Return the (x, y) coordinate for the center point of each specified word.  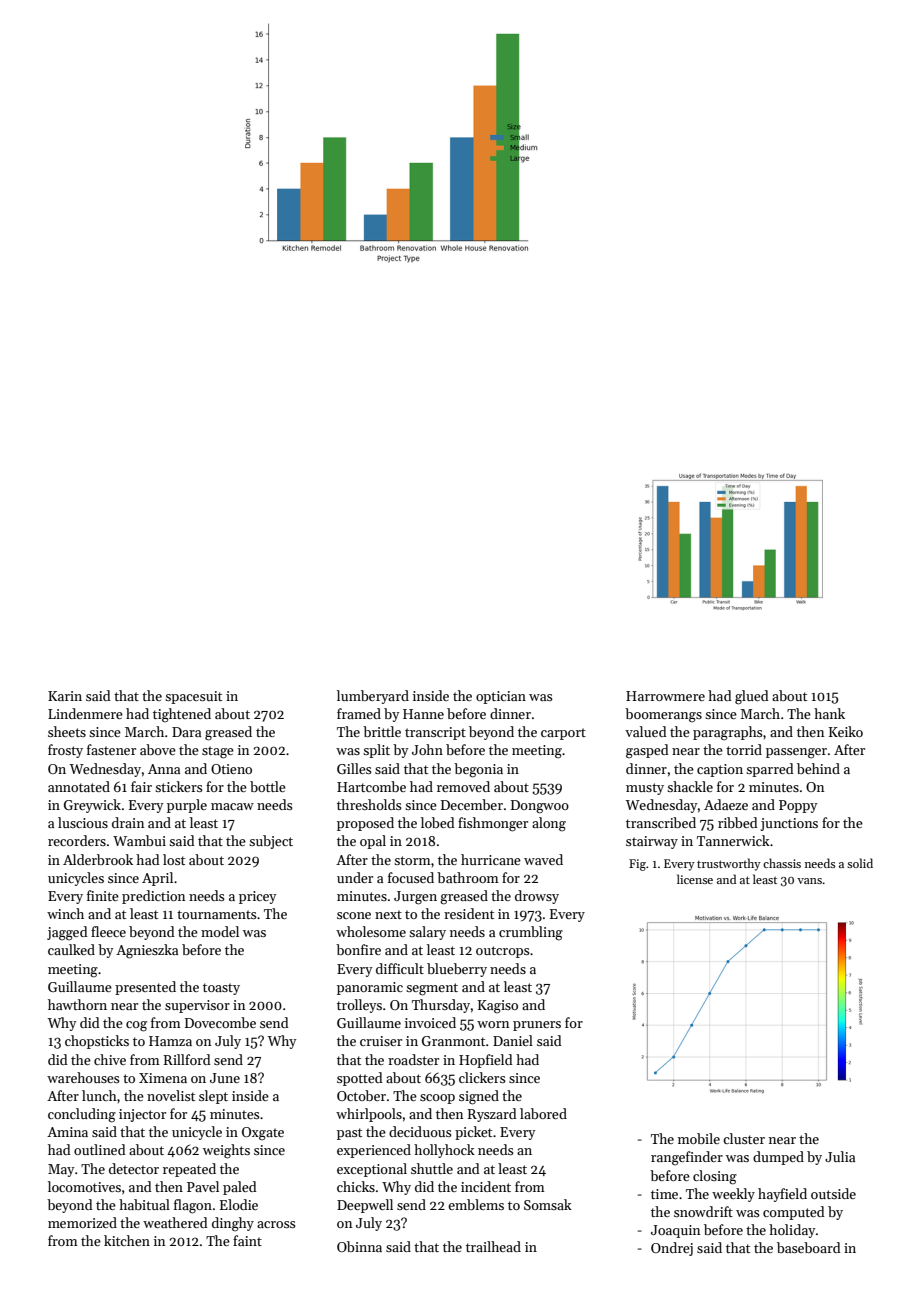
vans (809, 881)
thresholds (369, 804)
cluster (744, 1138)
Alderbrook (98, 859)
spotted (360, 1079)
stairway (652, 842)
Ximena (163, 1078)
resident (469, 913)
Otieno (231, 769)
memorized (82, 1222)
